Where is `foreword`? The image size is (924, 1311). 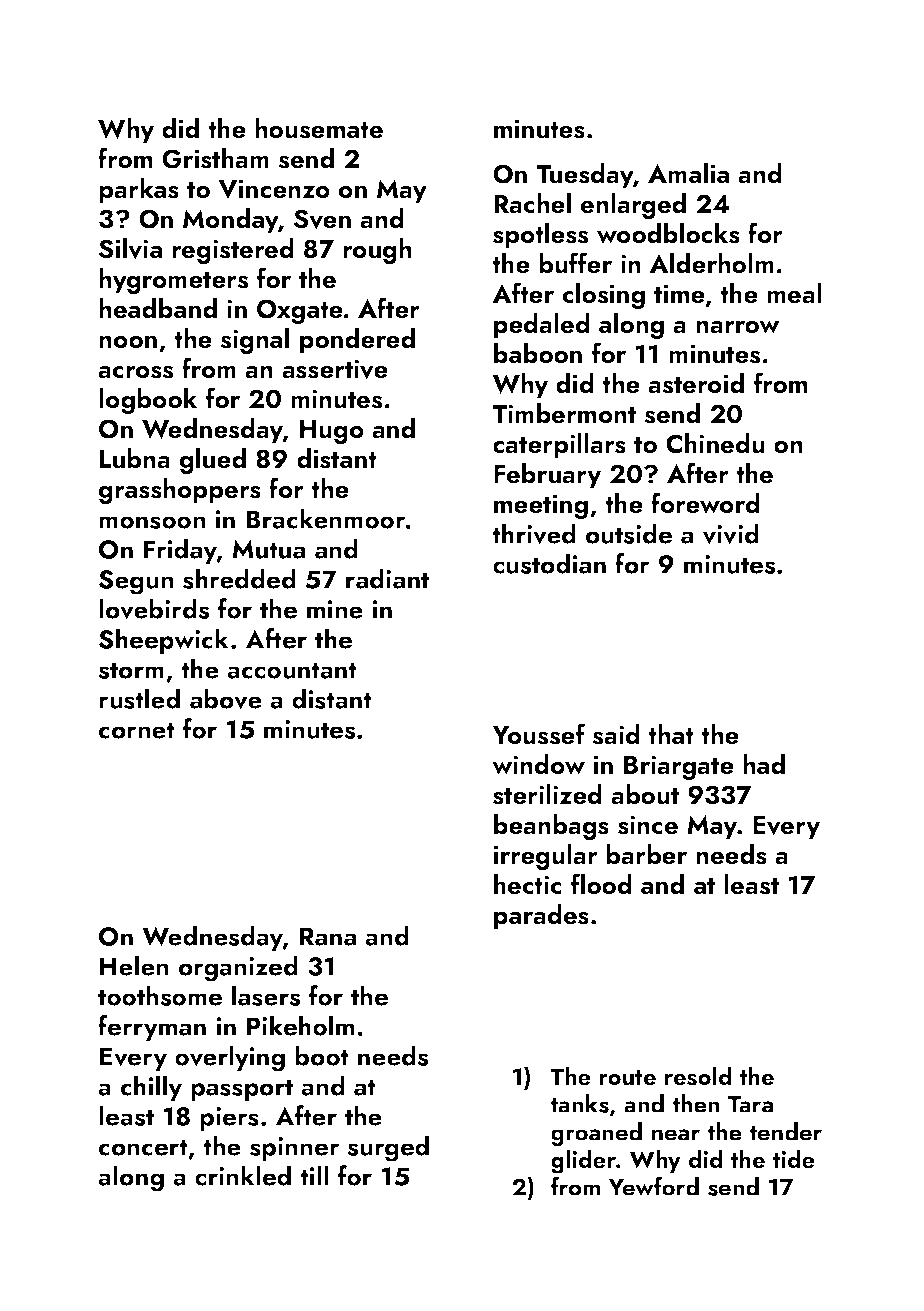 foreword is located at coordinates (705, 503).
